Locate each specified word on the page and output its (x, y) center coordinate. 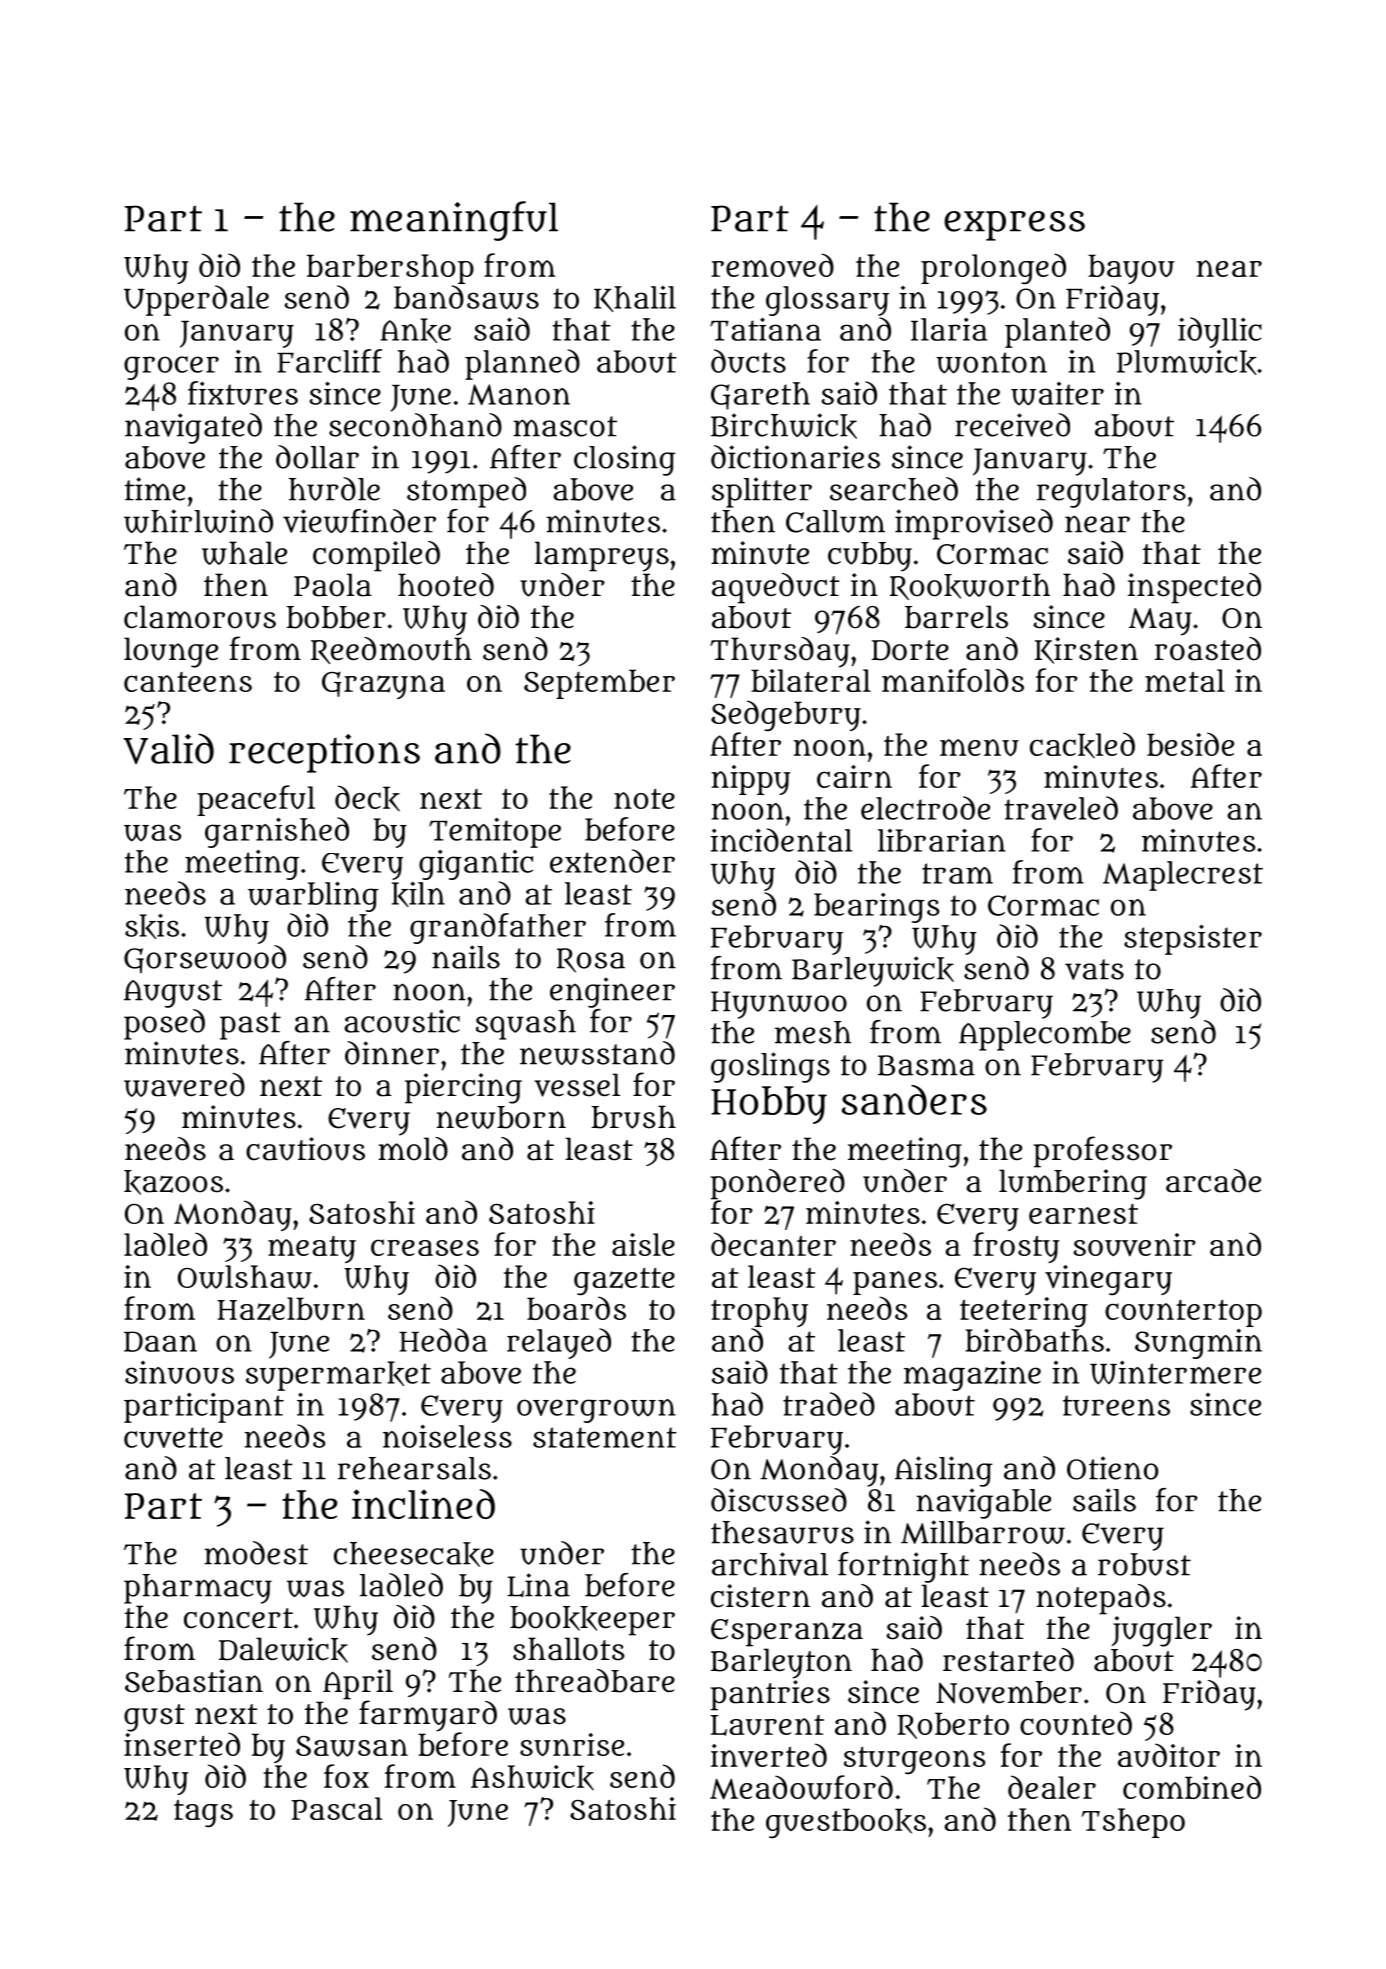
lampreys (602, 556)
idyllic (1220, 332)
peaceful (256, 800)
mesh (813, 1032)
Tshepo (1133, 1823)
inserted (182, 1744)
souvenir (1134, 1244)
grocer (171, 368)
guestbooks (846, 1823)
